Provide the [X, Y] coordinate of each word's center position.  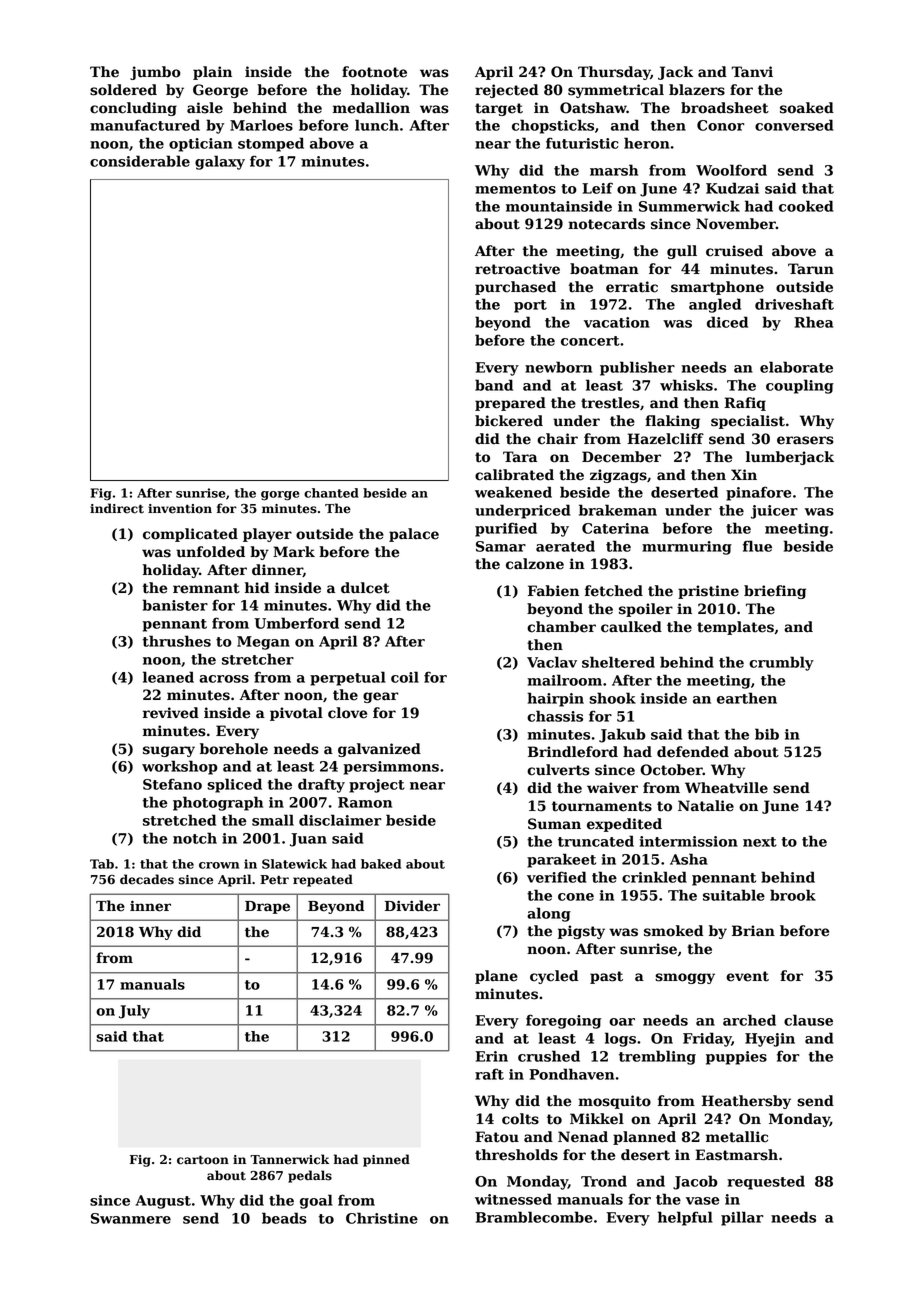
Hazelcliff [665, 439]
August [163, 1202]
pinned [386, 1160]
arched [749, 1020]
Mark [294, 552]
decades [147, 879]
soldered [123, 90]
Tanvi [752, 72]
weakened [513, 492]
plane [496, 977]
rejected [506, 91]
